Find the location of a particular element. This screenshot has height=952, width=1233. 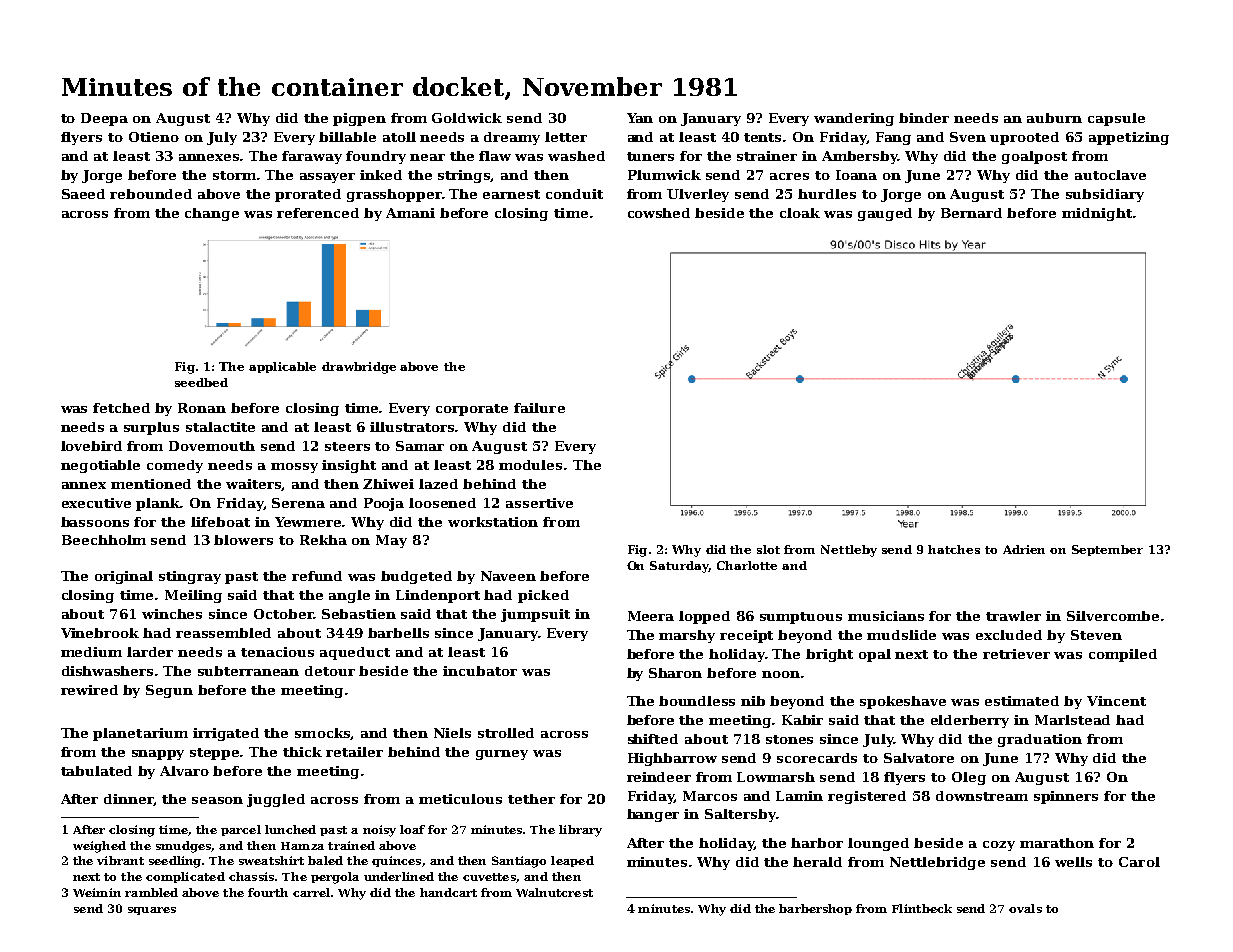

midnight is located at coordinates (1097, 214).
